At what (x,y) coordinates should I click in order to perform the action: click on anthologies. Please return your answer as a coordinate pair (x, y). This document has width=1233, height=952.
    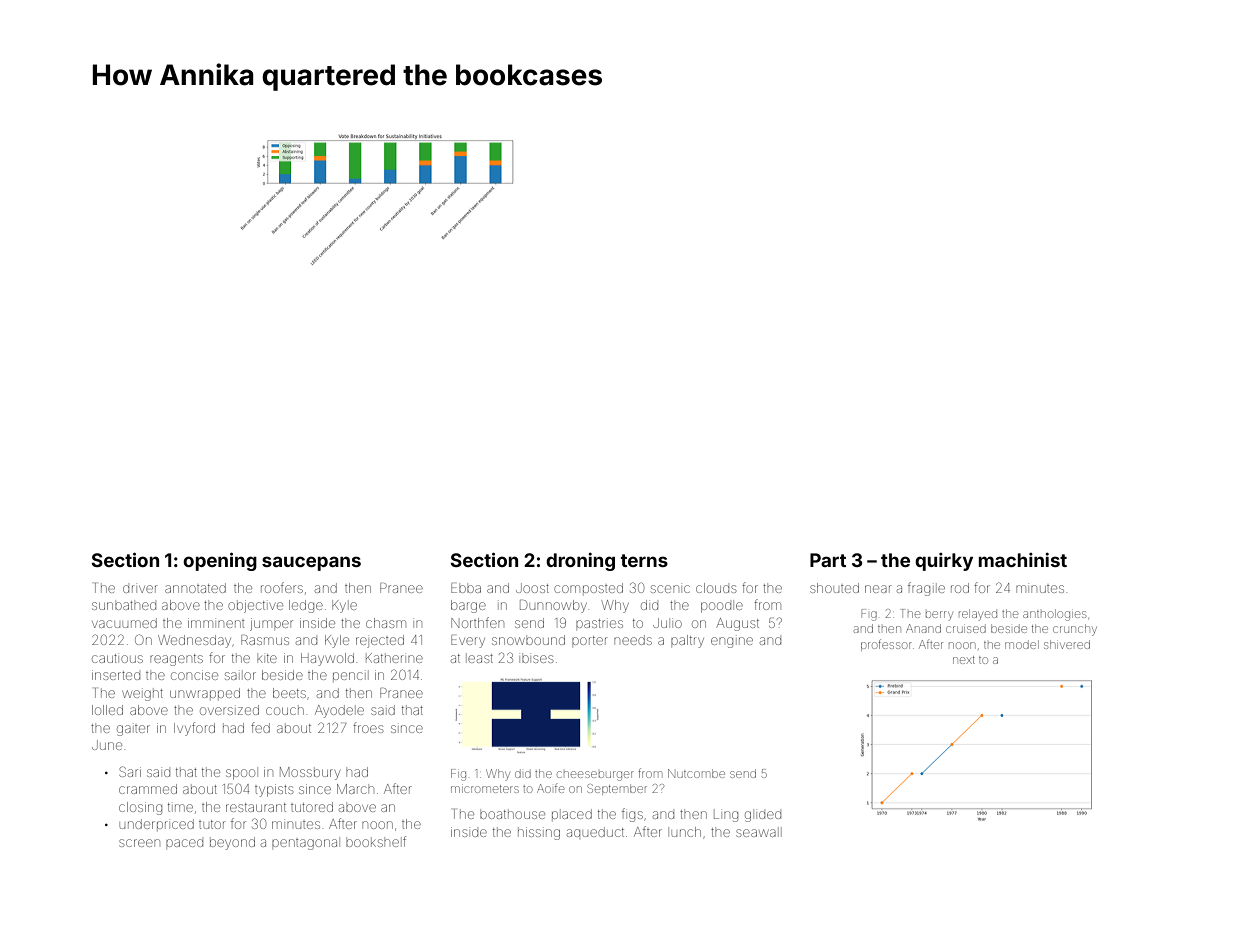
    Looking at the image, I should click on (1054, 615).
